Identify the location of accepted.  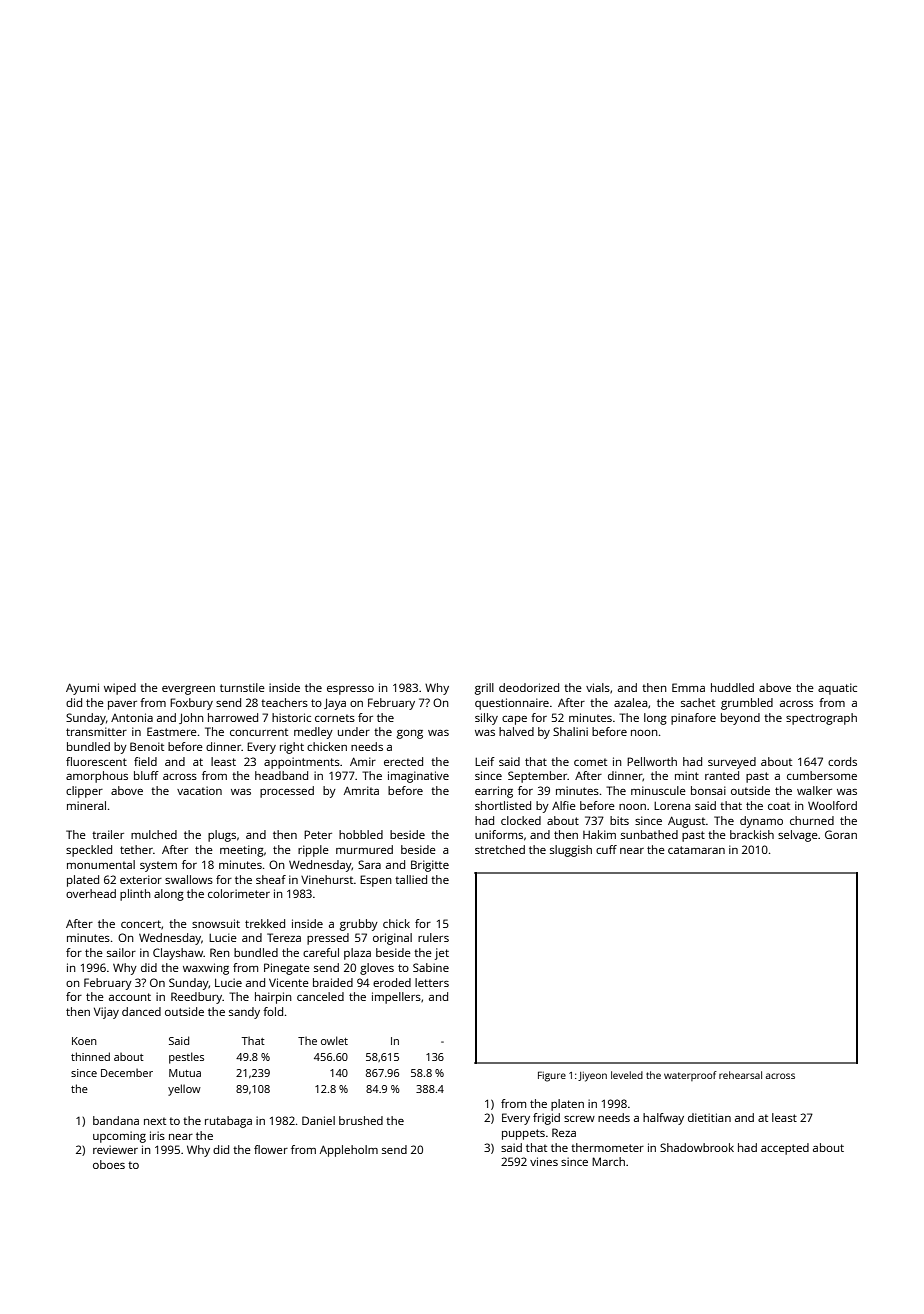
(785, 1149).
